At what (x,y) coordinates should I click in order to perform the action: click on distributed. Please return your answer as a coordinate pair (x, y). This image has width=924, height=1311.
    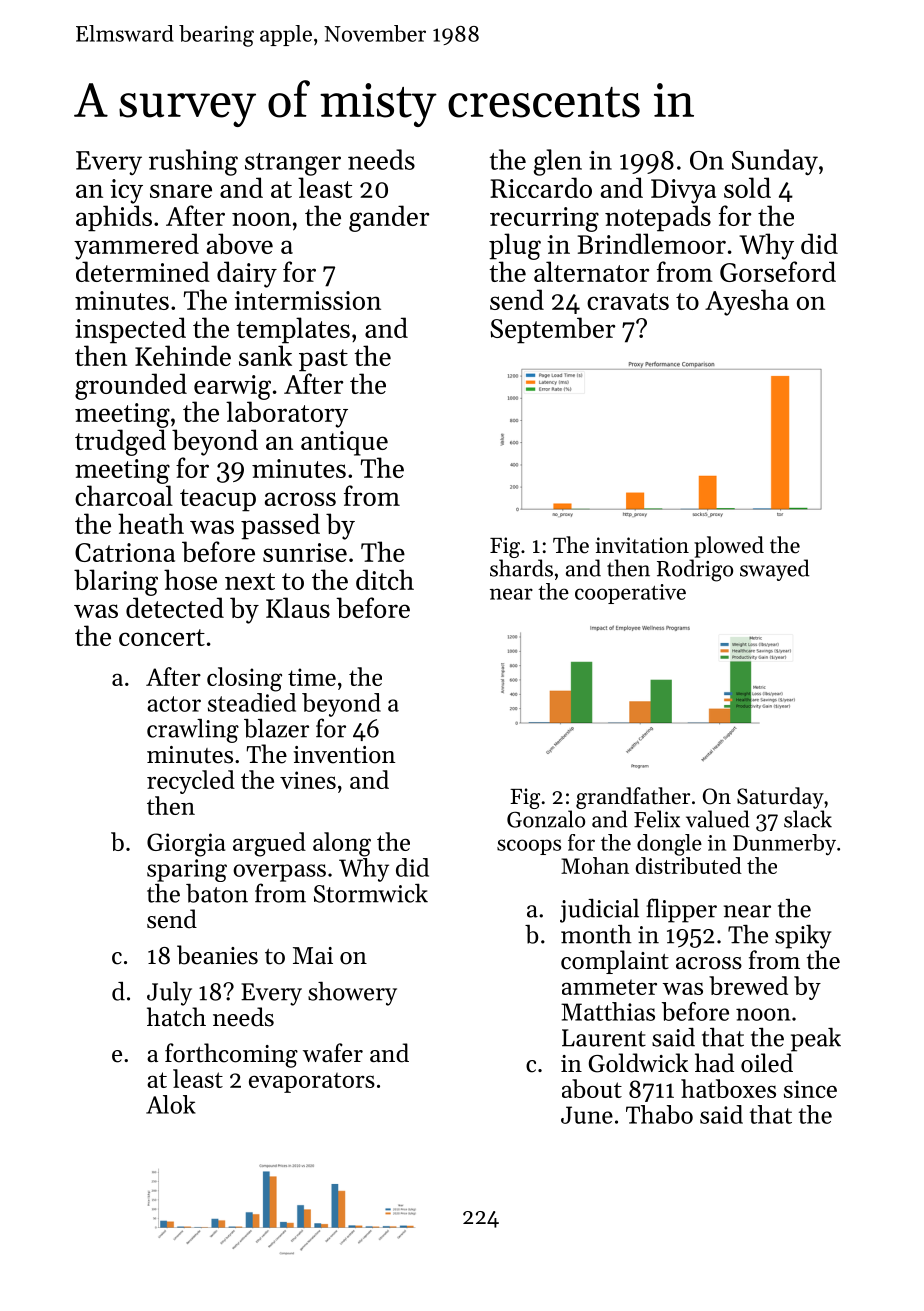
    Looking at the image, I should click on (689, 865).
